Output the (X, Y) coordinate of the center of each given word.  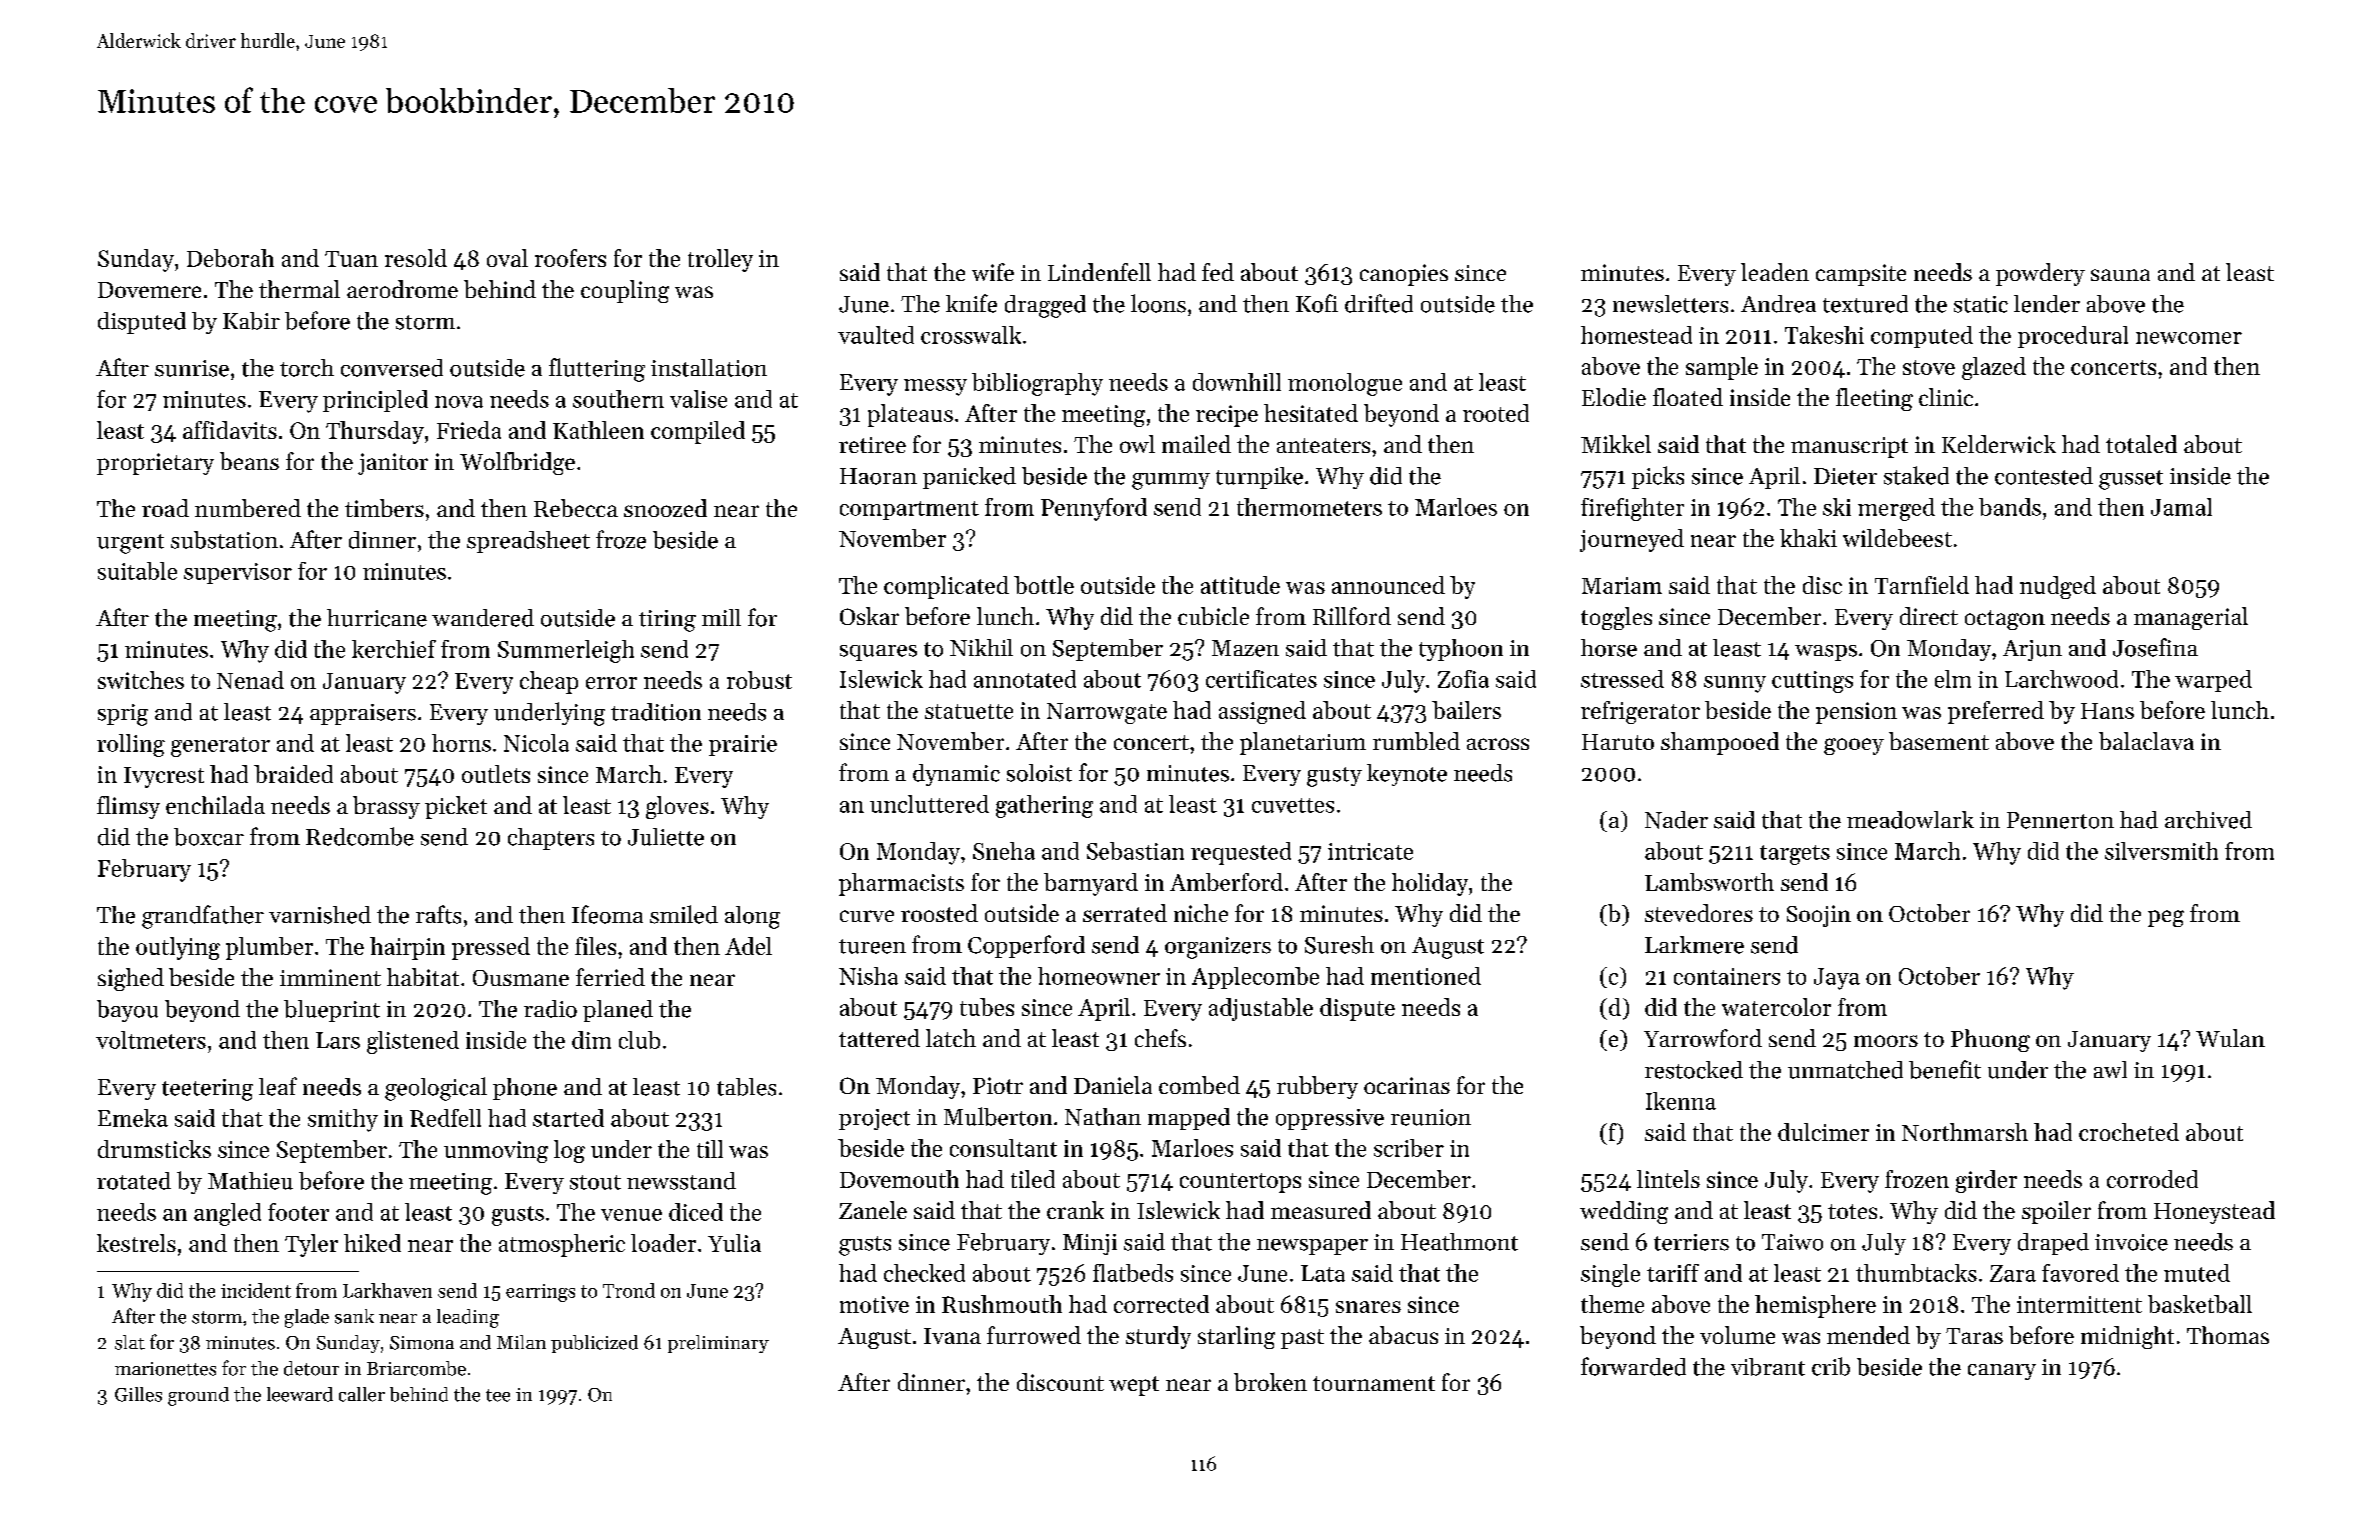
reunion (1431, 1117)
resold (416, 258)
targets (1795, 855)
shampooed (1720, 743)
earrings (540, 1293)
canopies (1404, 275)
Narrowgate (1107, 713)
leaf (278, 1086)
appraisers (363, 714)
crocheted (2129, 1132)
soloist (1039, 773)
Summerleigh (566, 651)
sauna (2120, 275)
